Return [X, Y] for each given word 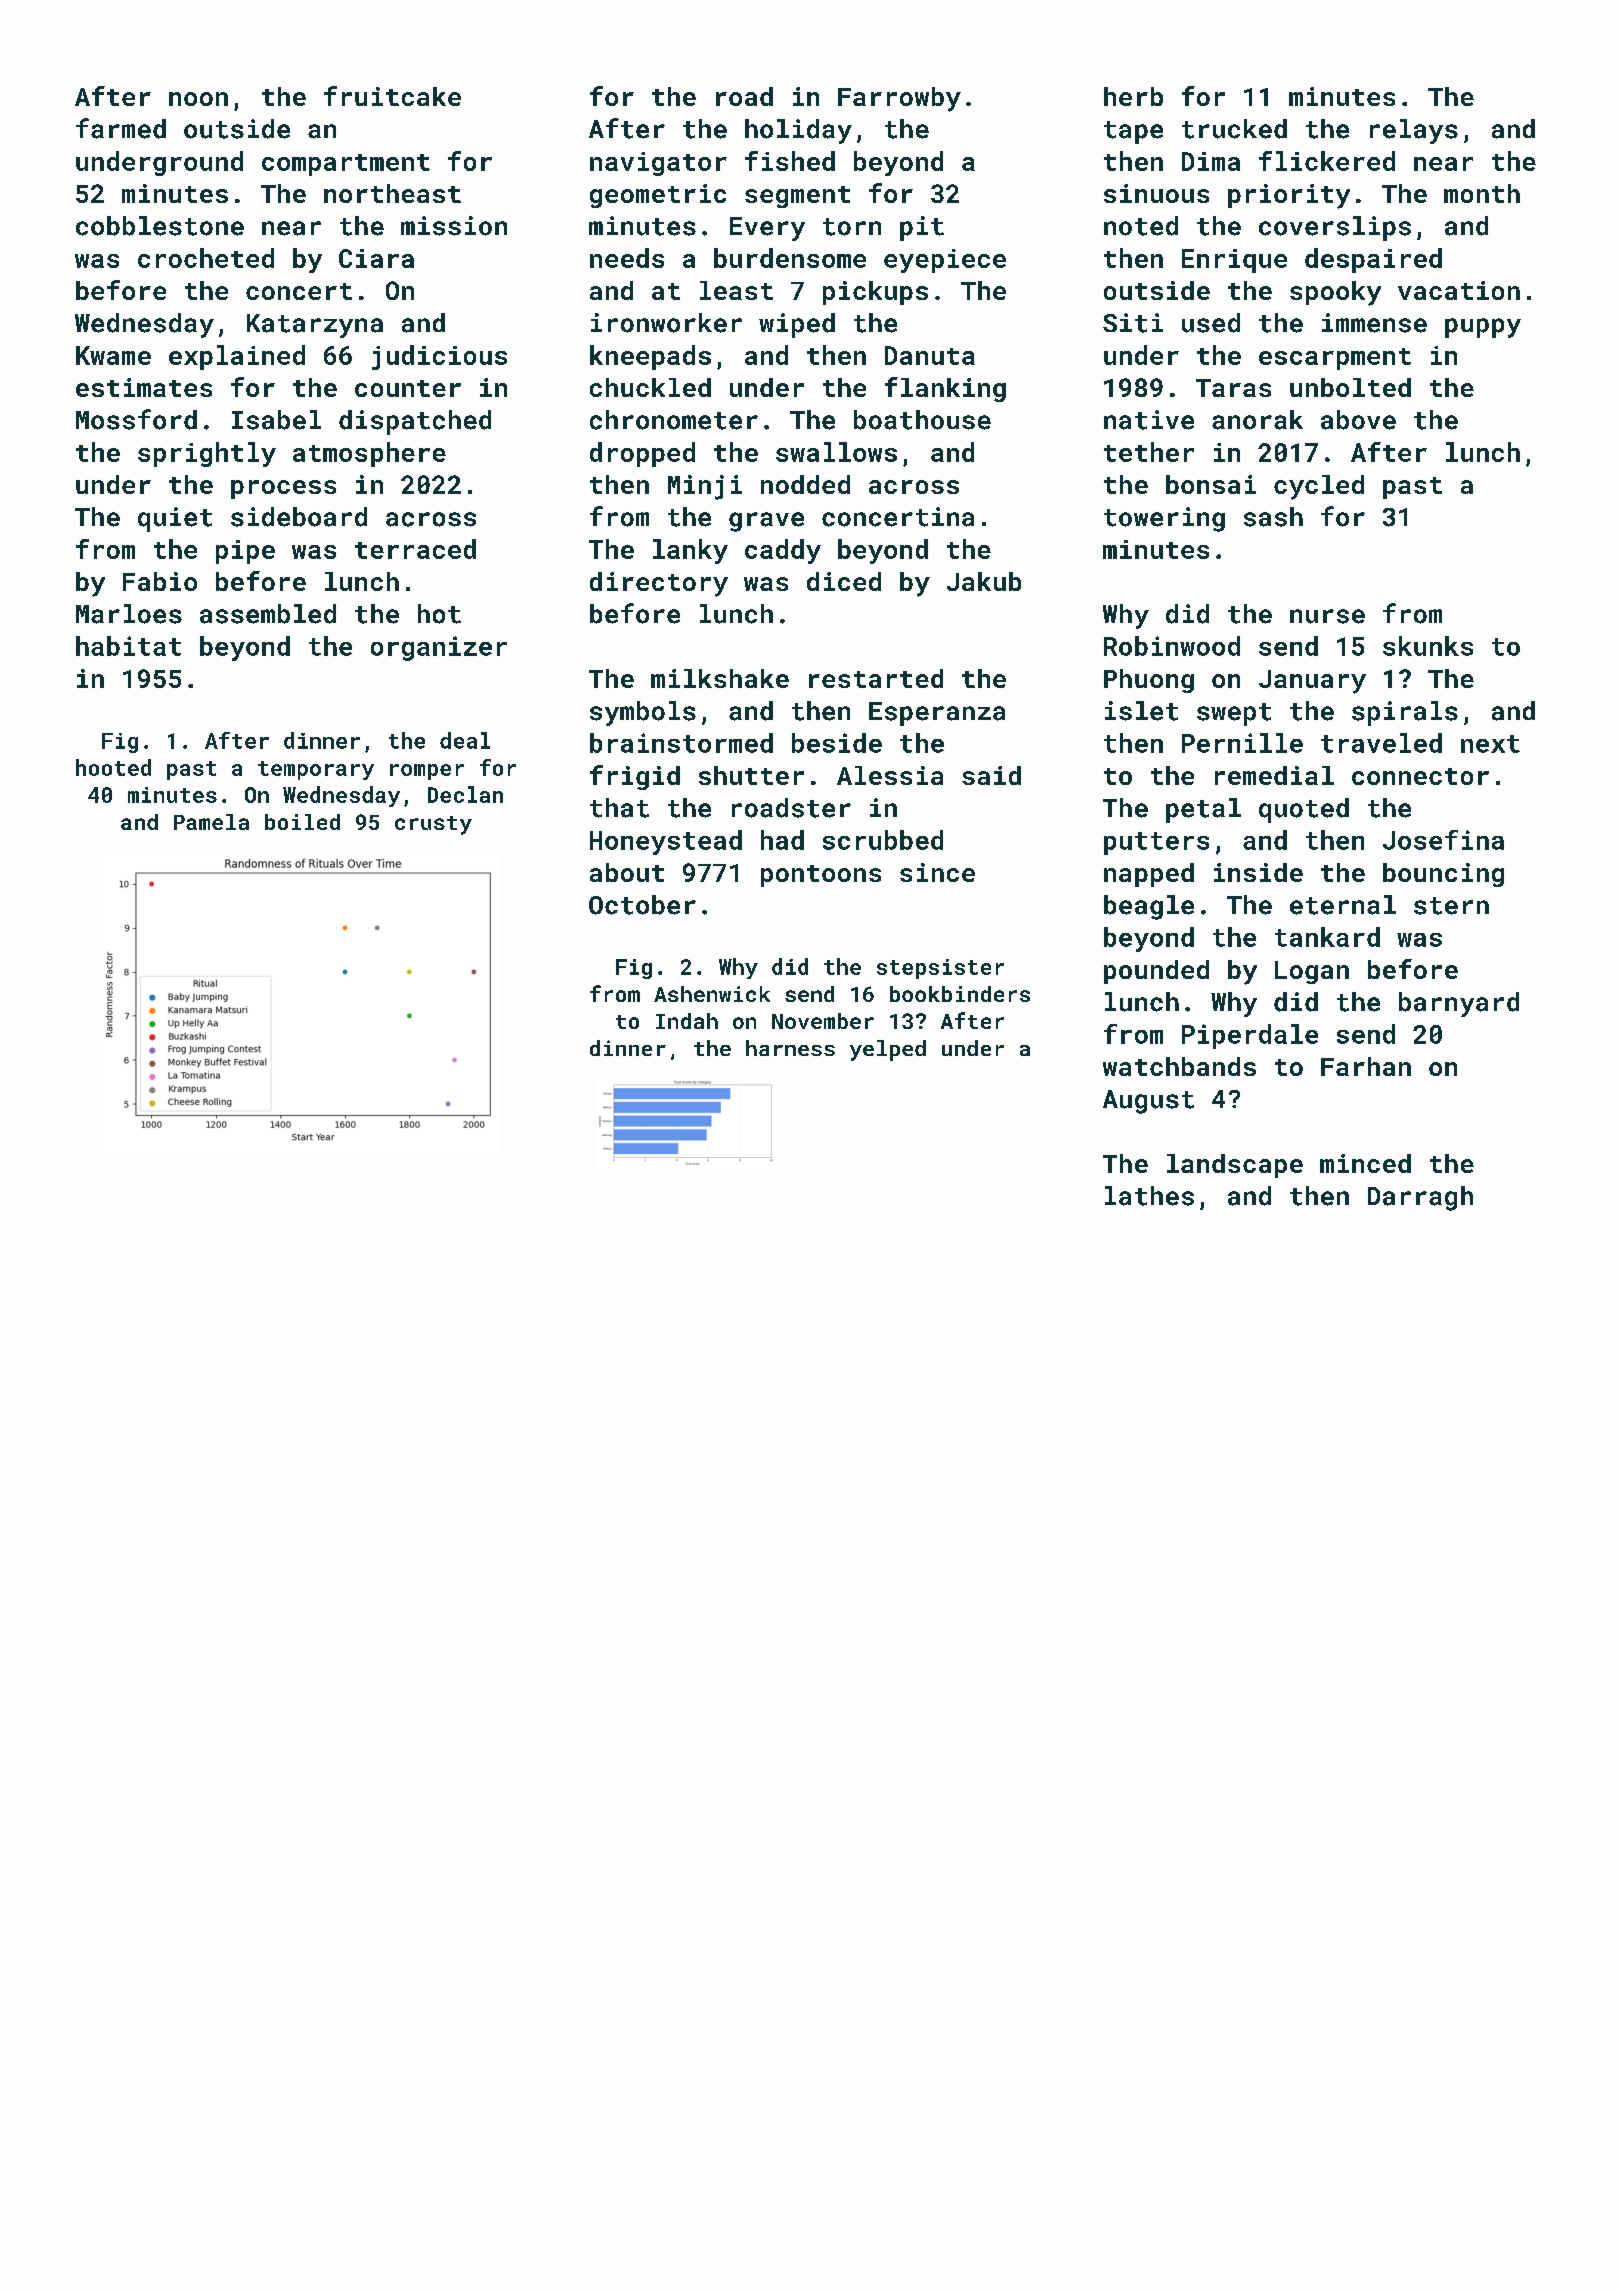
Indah [687, 1021]
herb [1133, 96]
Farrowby [899, 99]
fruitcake [392, 96]
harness [790, 1048]
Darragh [1420, 1198]
